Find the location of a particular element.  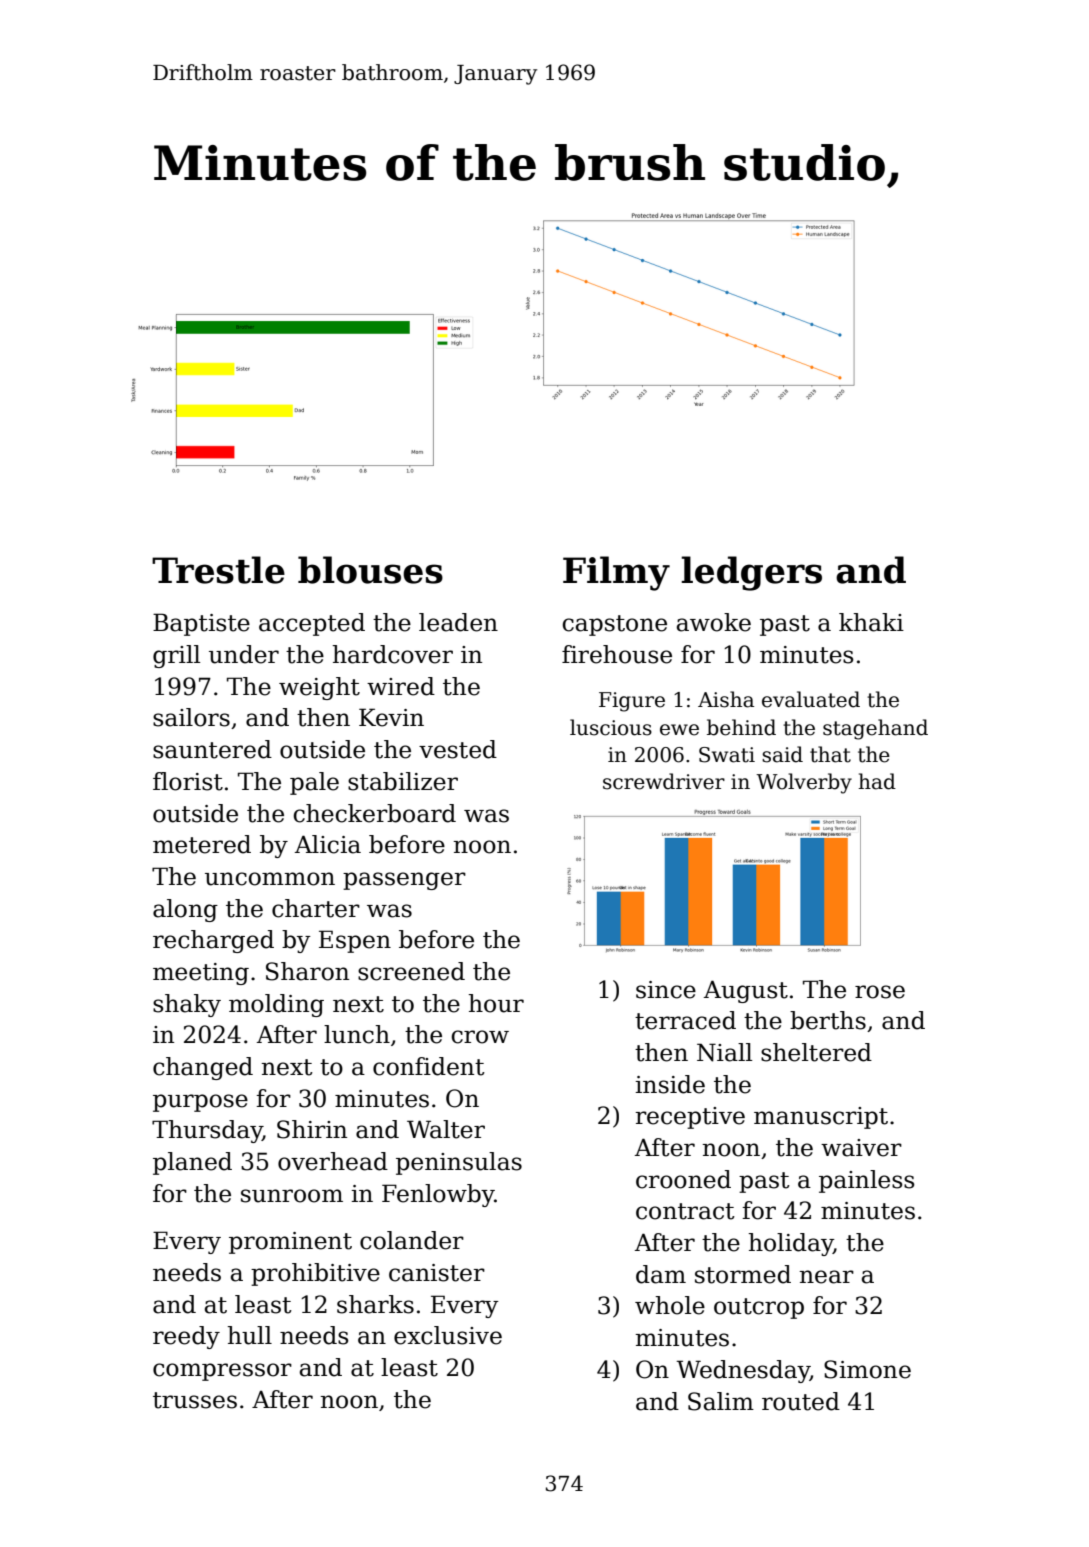

leaden is located at coordinates (458, 622).
